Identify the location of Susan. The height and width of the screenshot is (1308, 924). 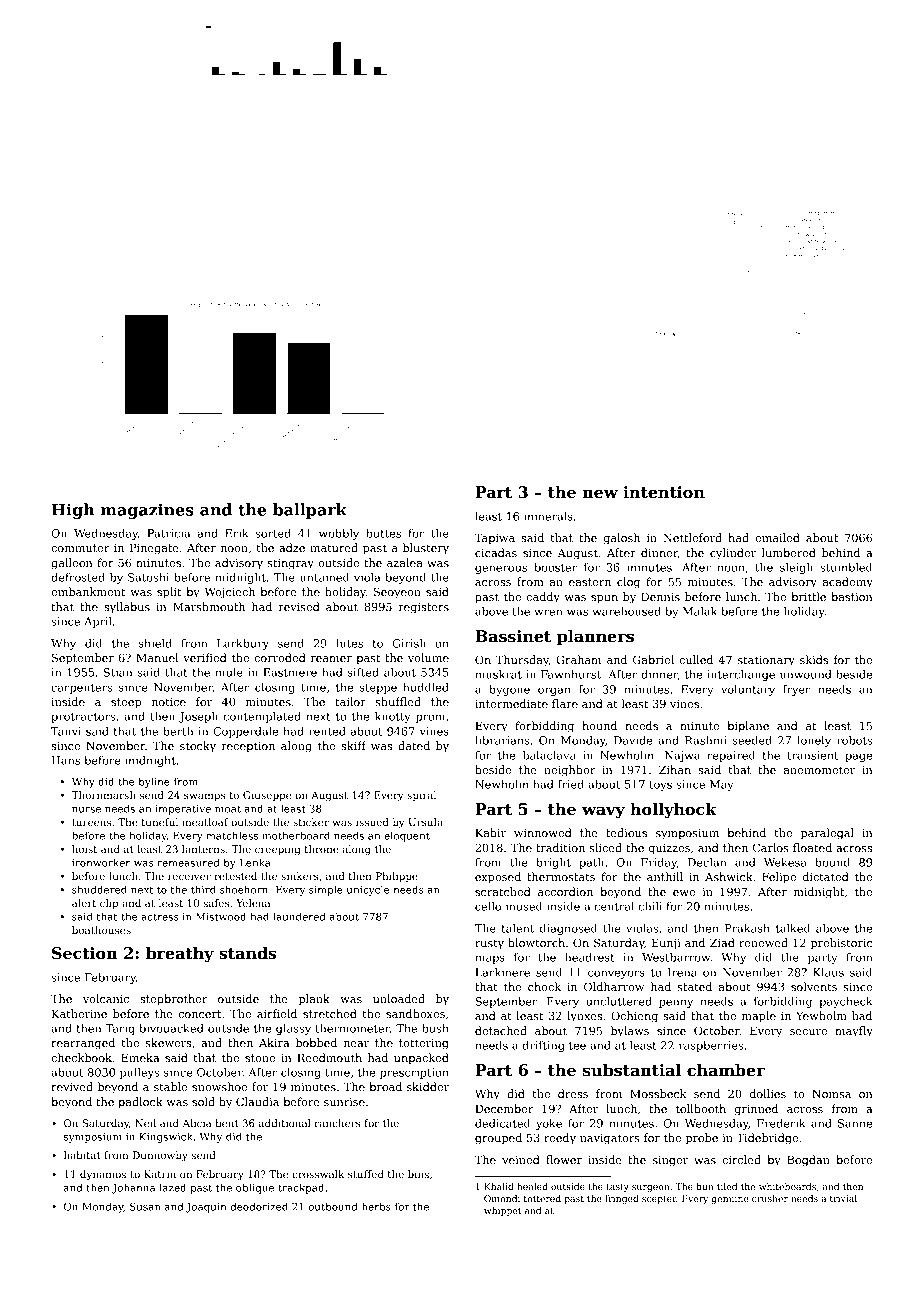
(145, 1206).
